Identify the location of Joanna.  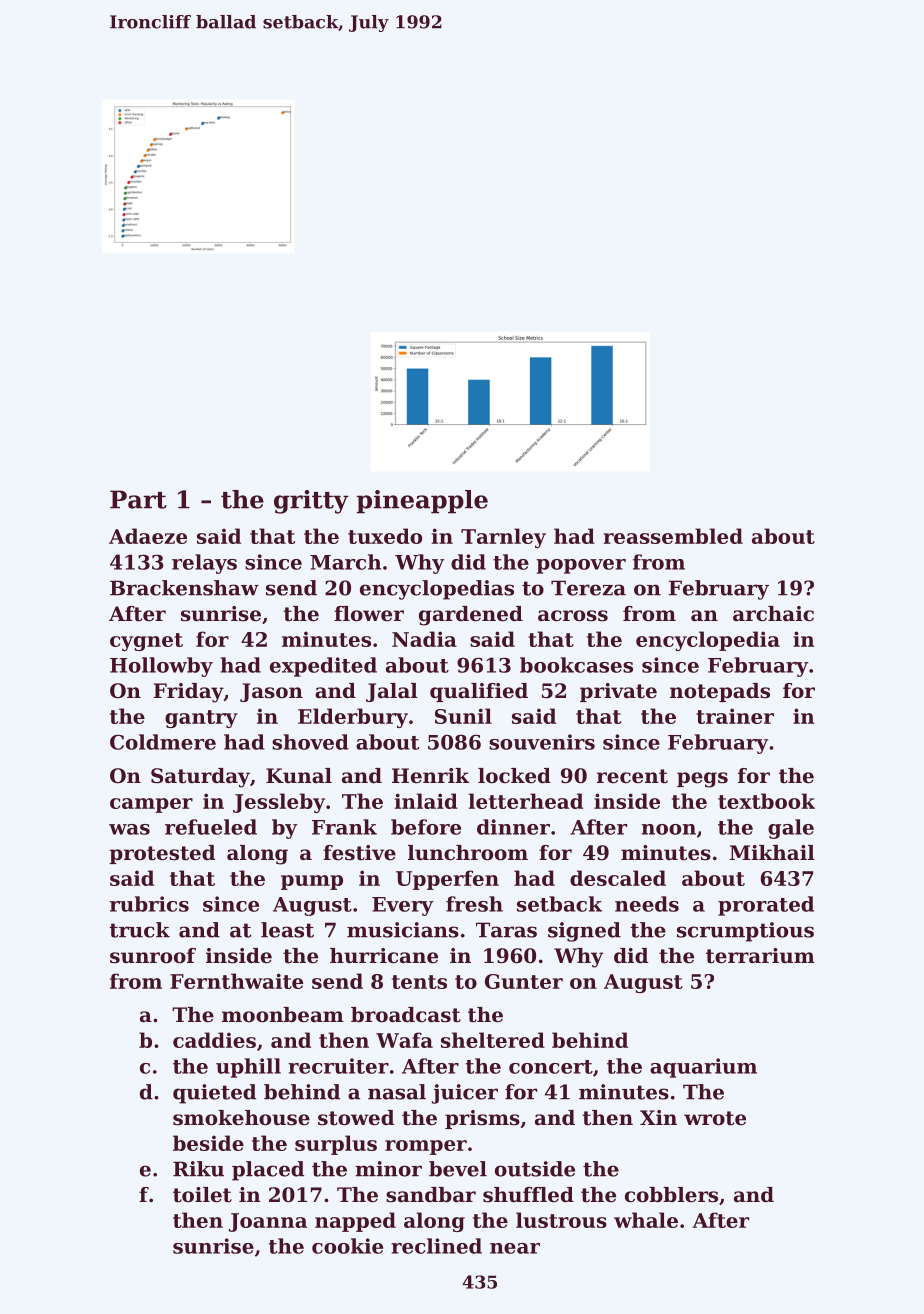
(268, 1222).
